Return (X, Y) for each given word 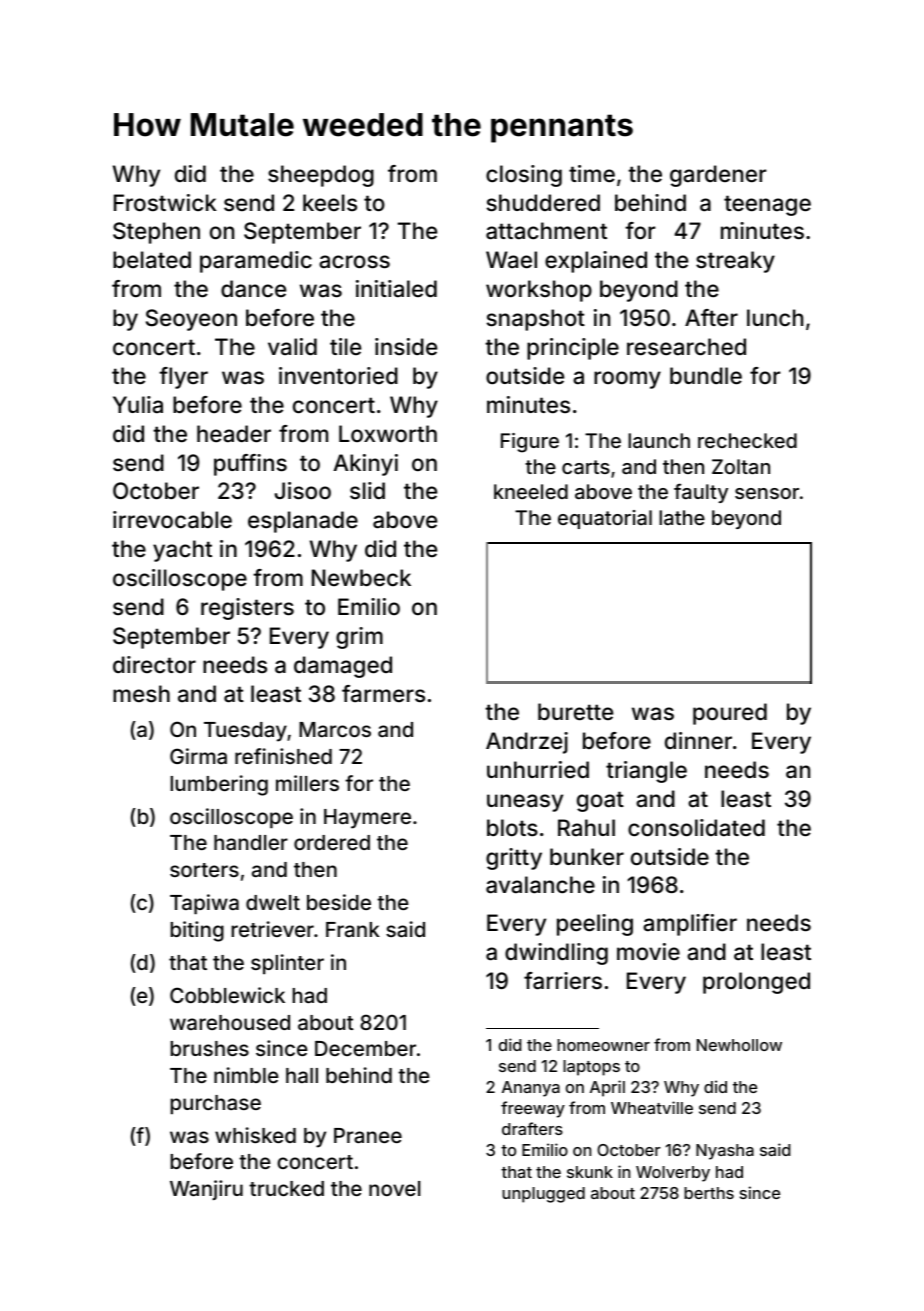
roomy (627, 380)
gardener (718, 176)
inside (406, 347)
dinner (698, 741)
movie (648, 952)
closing (524, 176)
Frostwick (165, 203)
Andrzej (527, 743)
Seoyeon (191, 320)
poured (730, 714)
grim (359, 638)
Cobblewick (227, 995)
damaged (343, 667)
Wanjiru (206, 1190)
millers (307, 783)
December (365, 1048)
